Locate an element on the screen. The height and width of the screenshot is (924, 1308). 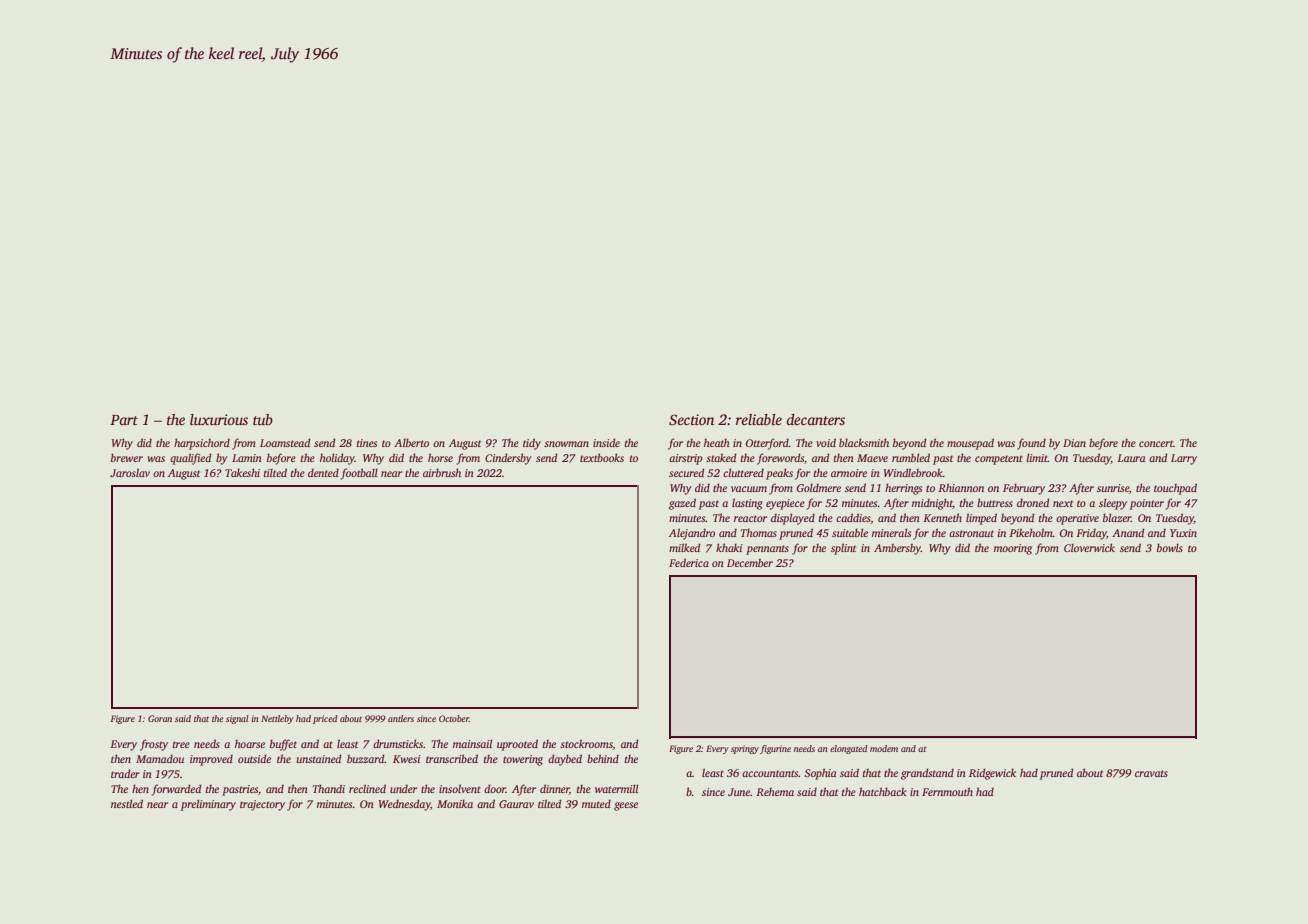
accountants is located at coordinates (770, 773).
